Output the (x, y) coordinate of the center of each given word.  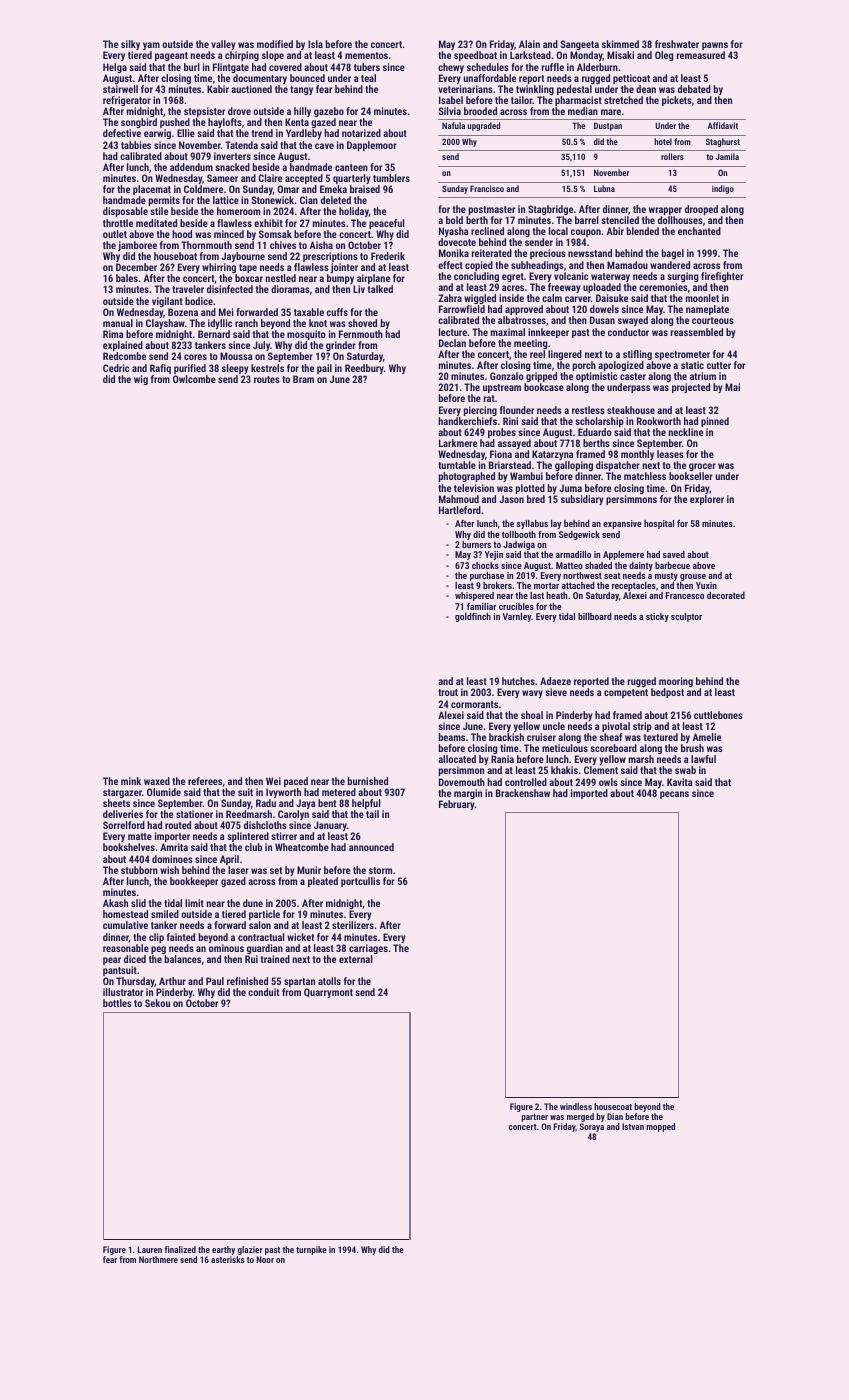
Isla (315, 44)
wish (169, 870)
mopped (660, 1127)
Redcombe (124, 356)
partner (534, 1118)
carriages (368, 949)
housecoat (613, 1106)
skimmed (620, 44)
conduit (263, 992)
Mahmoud (459, 499)
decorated (726, 595)
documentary (260, 79)
